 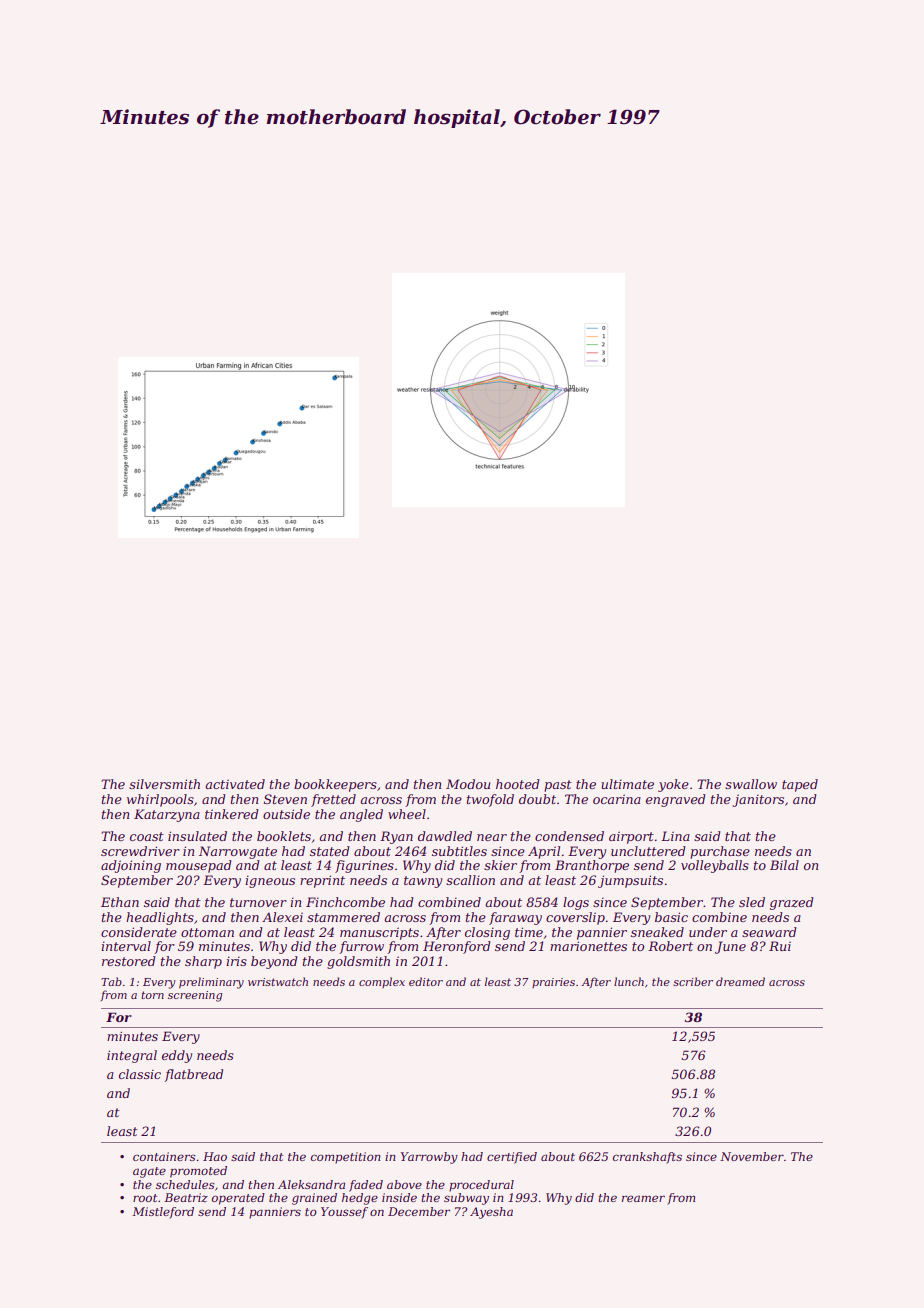 I want to click on silversmith, so click(x=164, y=784).
